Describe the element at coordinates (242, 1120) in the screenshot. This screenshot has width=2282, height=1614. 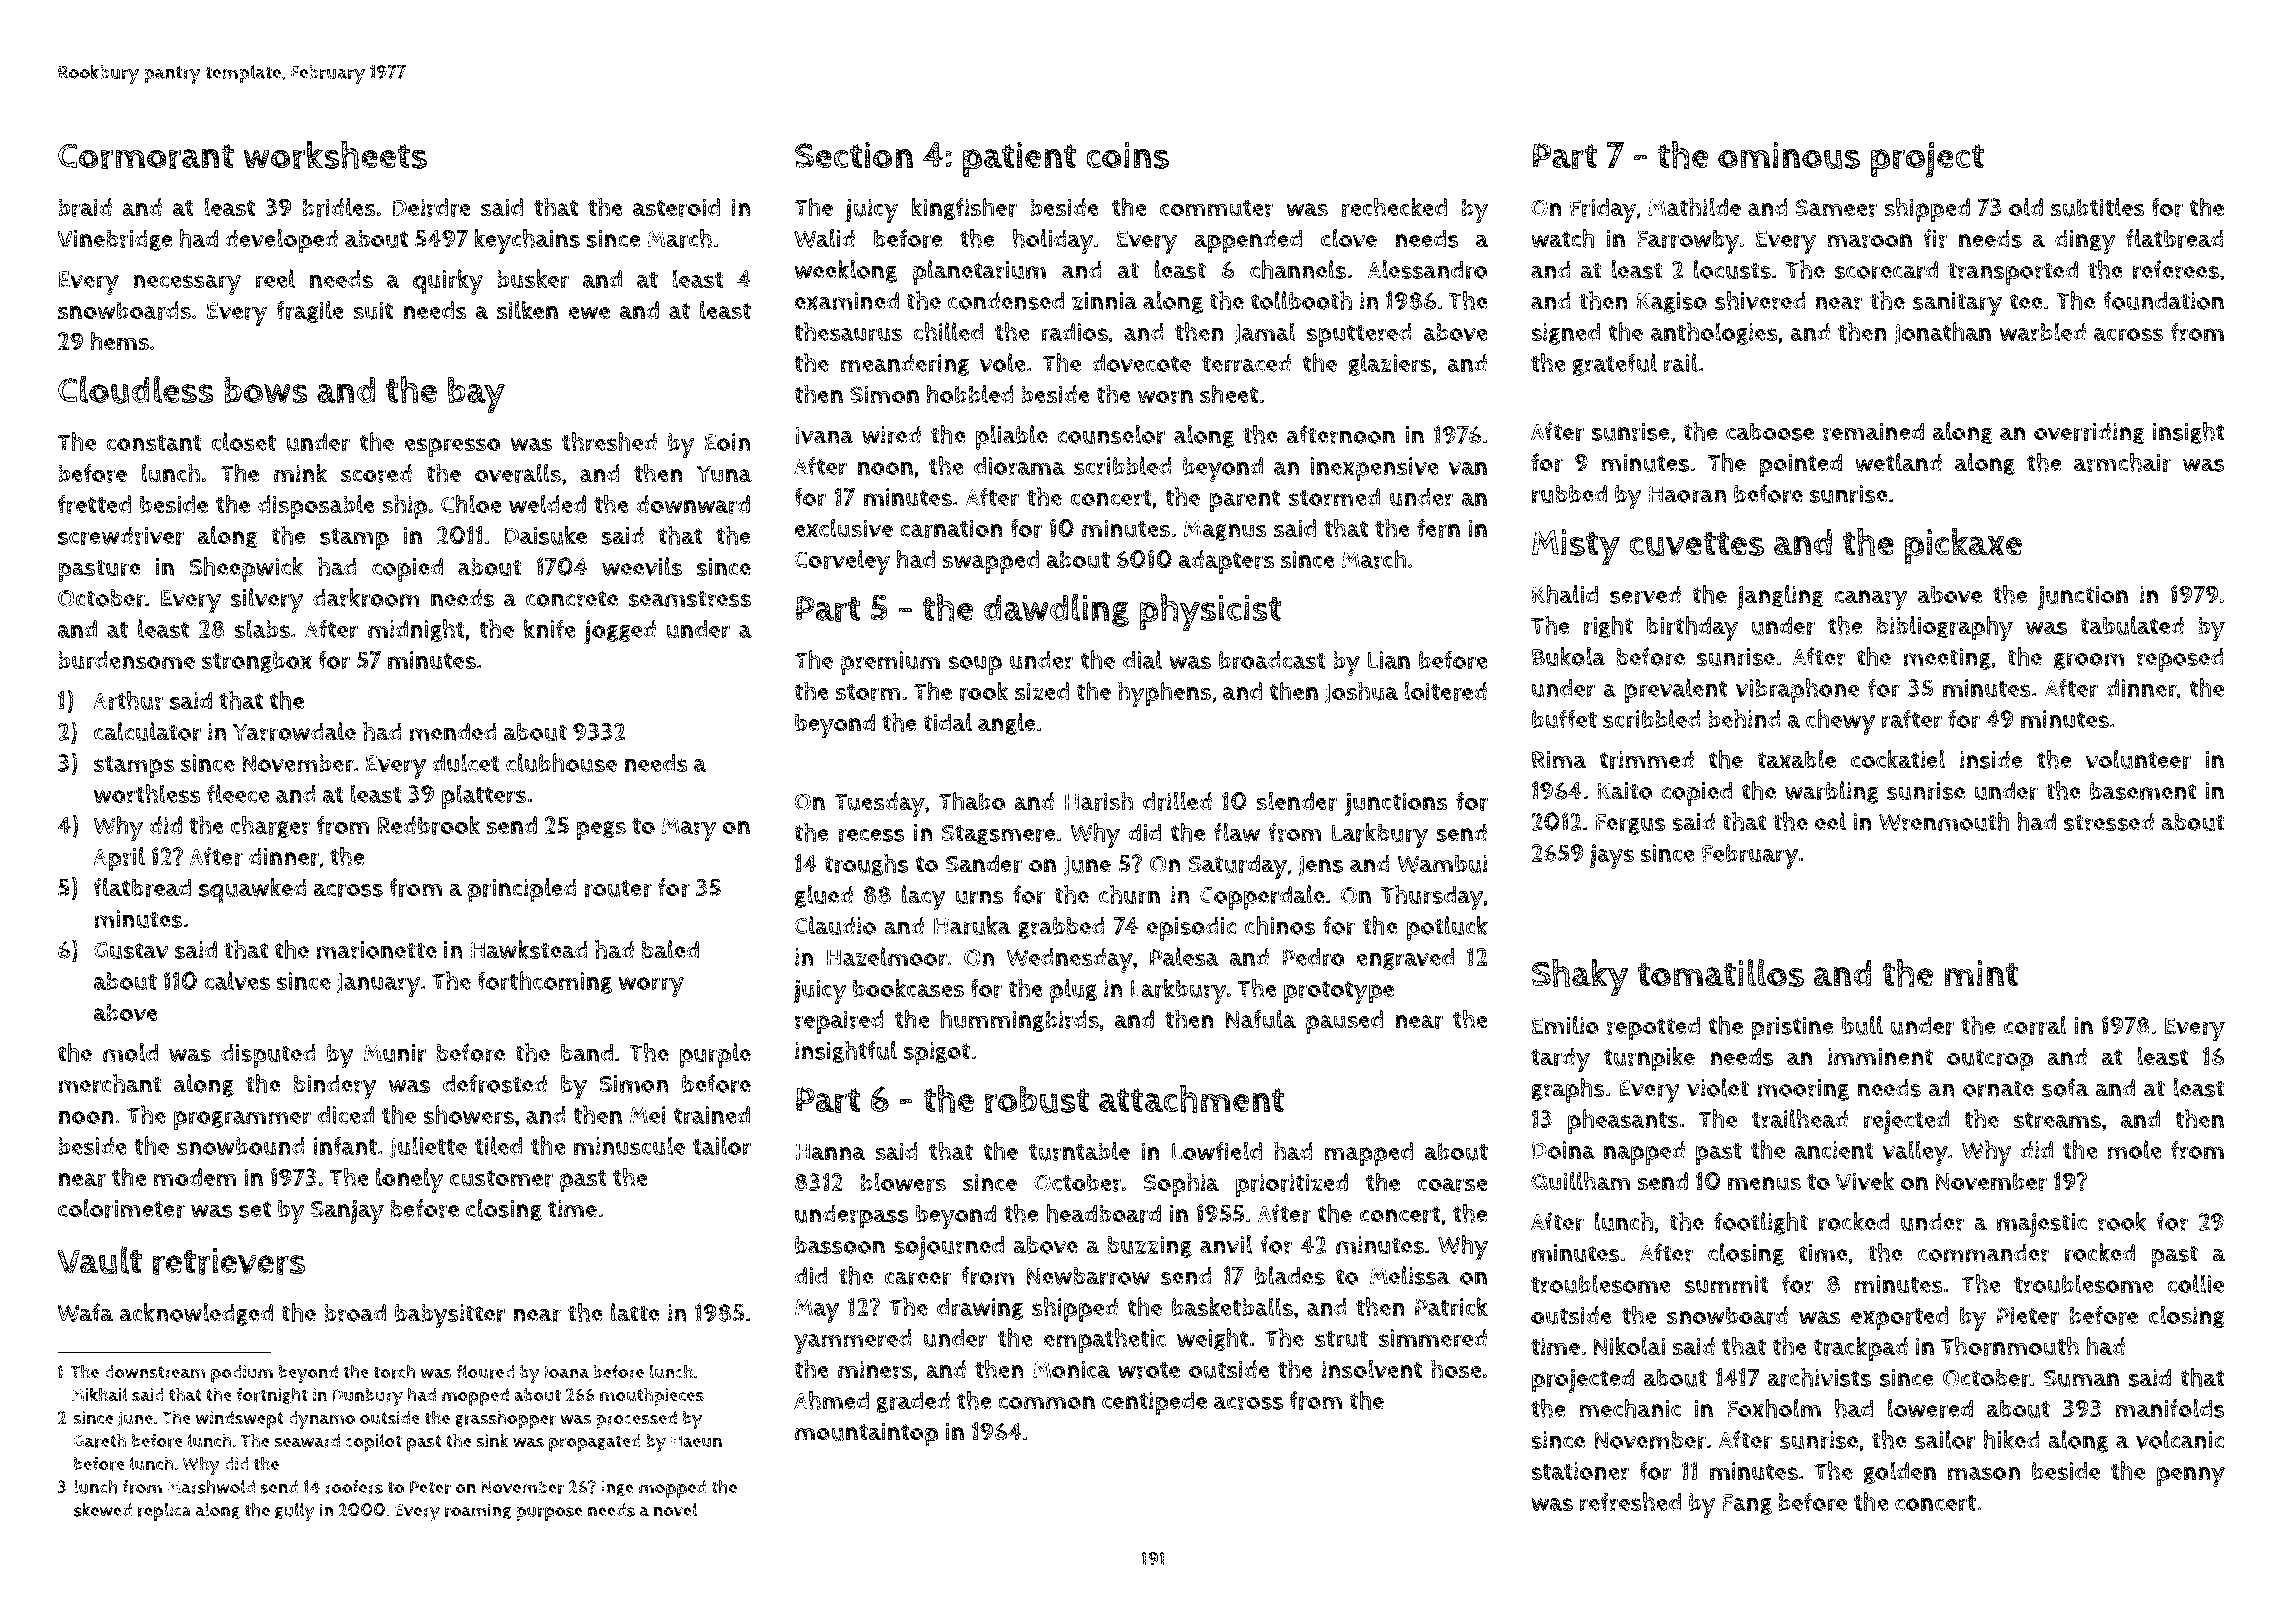
I see `programmer` at that location.
